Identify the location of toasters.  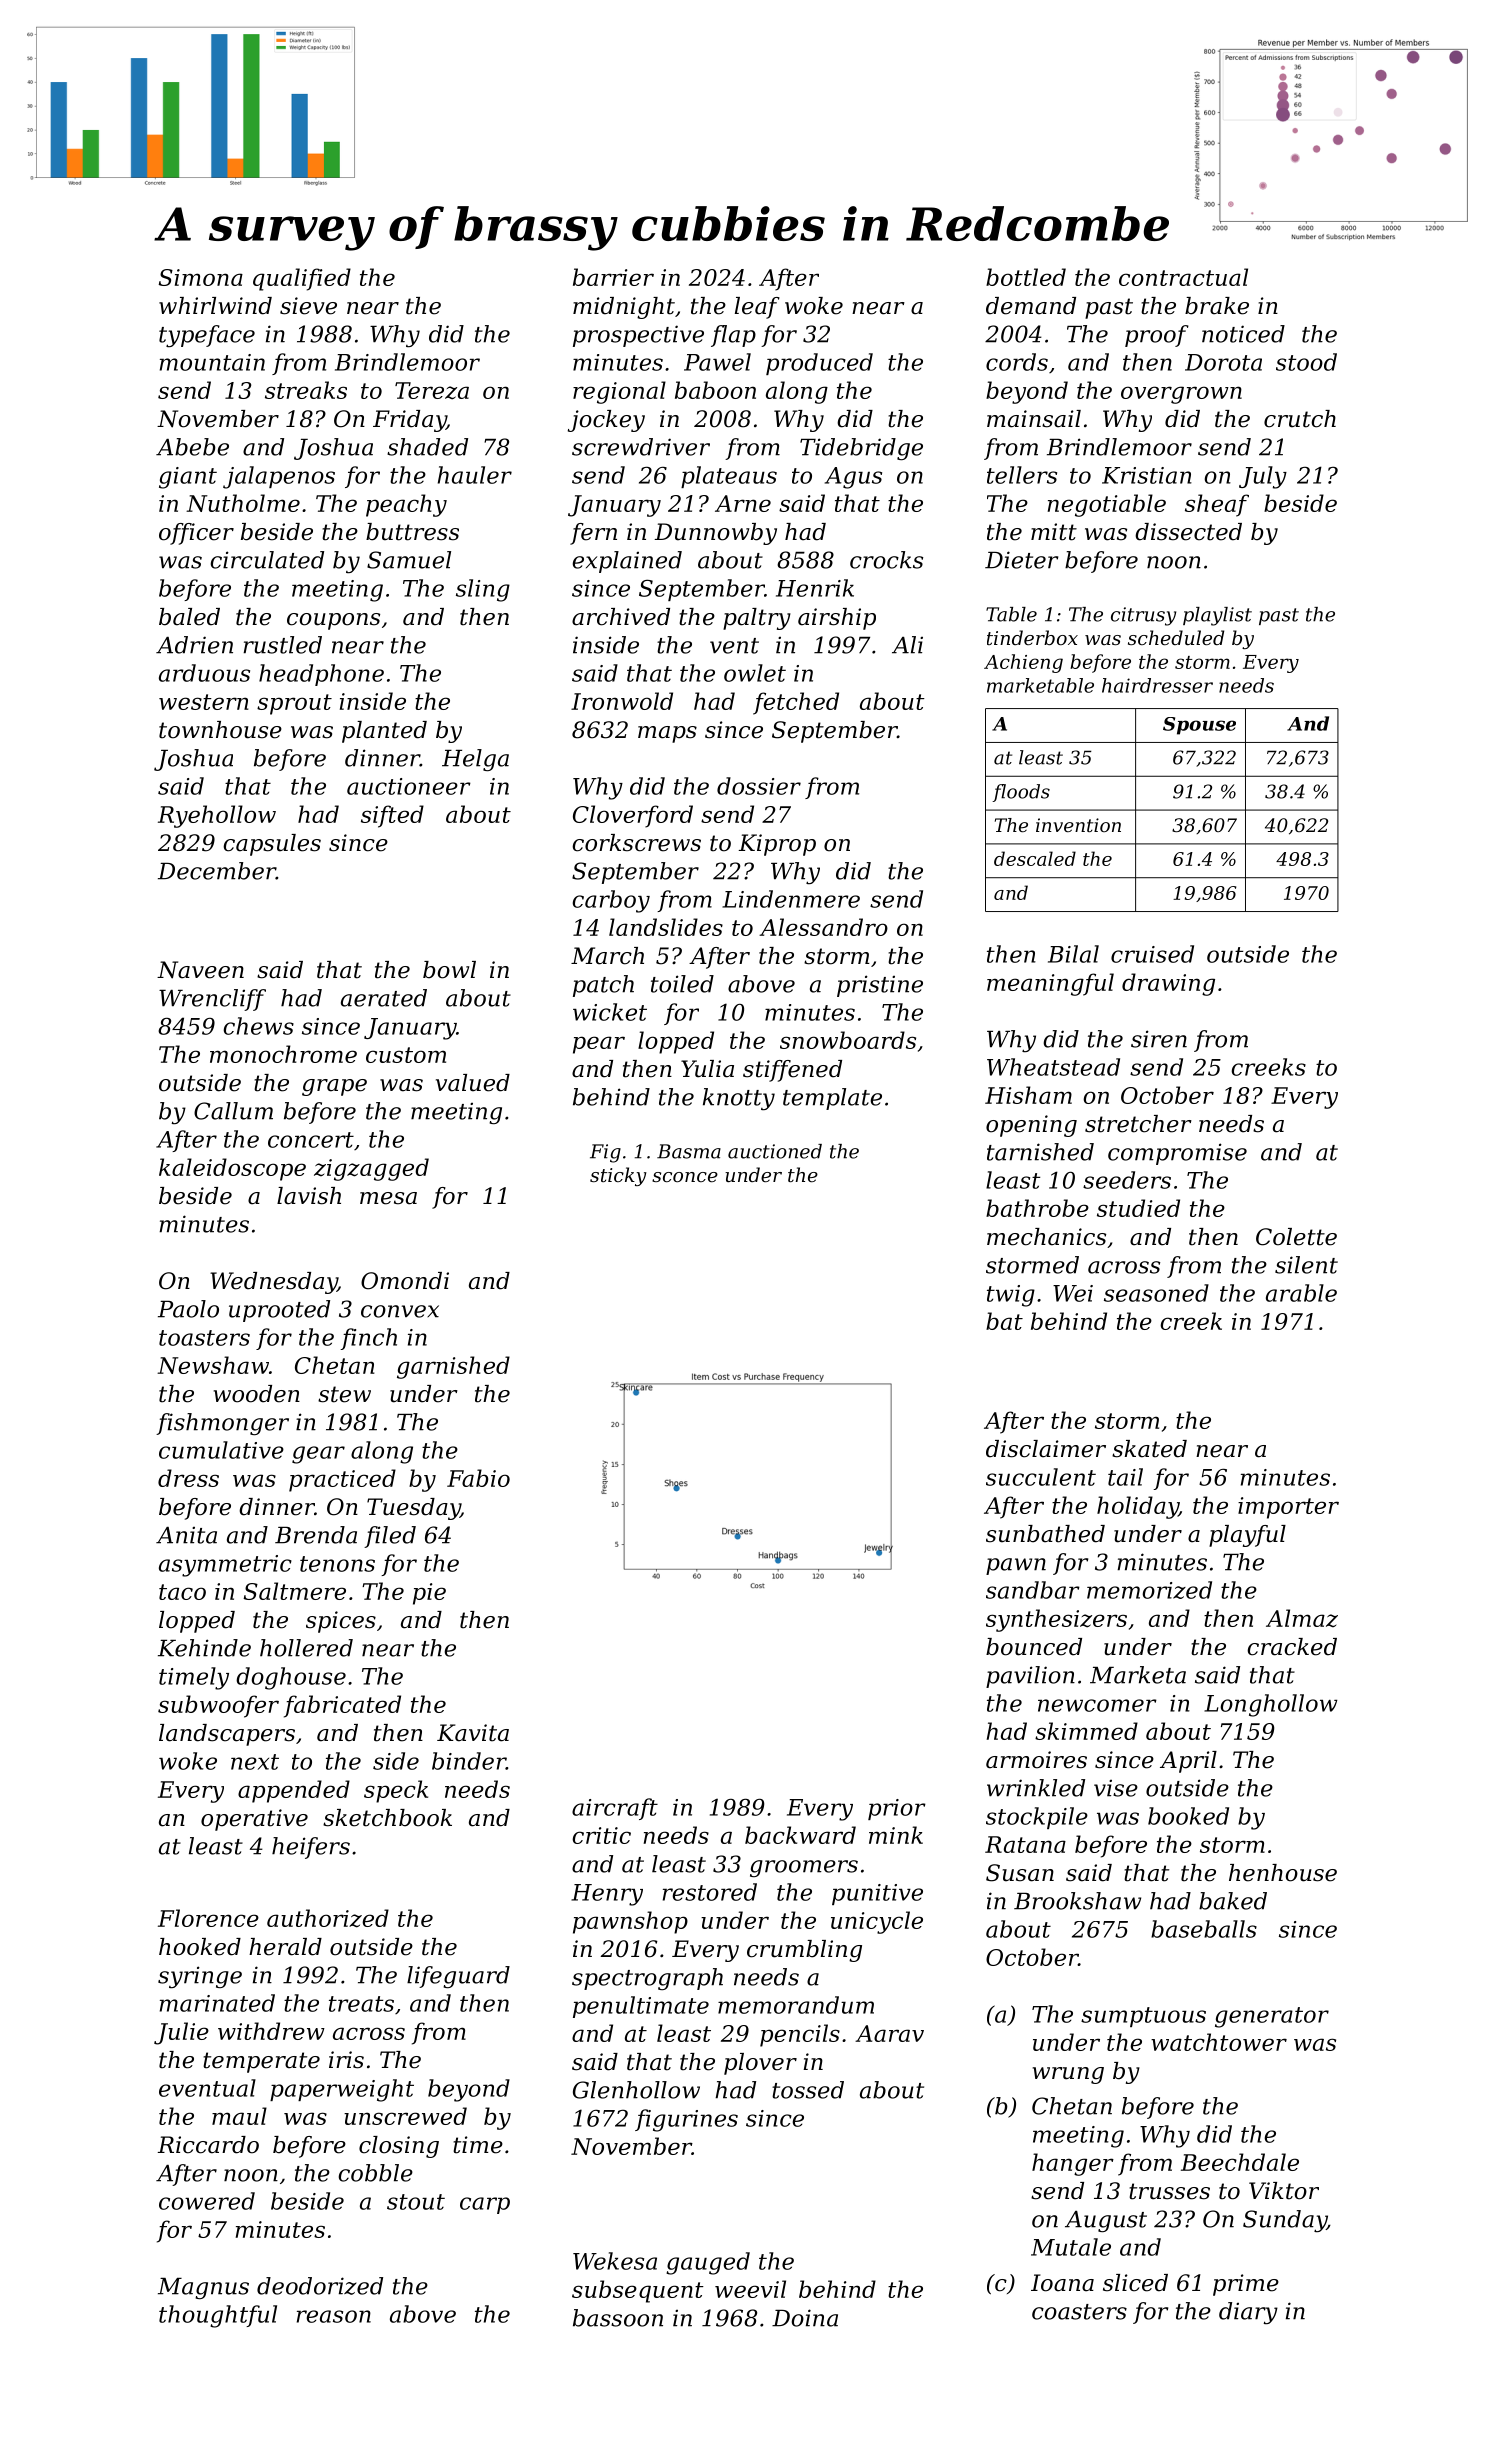
(204, 1338).
